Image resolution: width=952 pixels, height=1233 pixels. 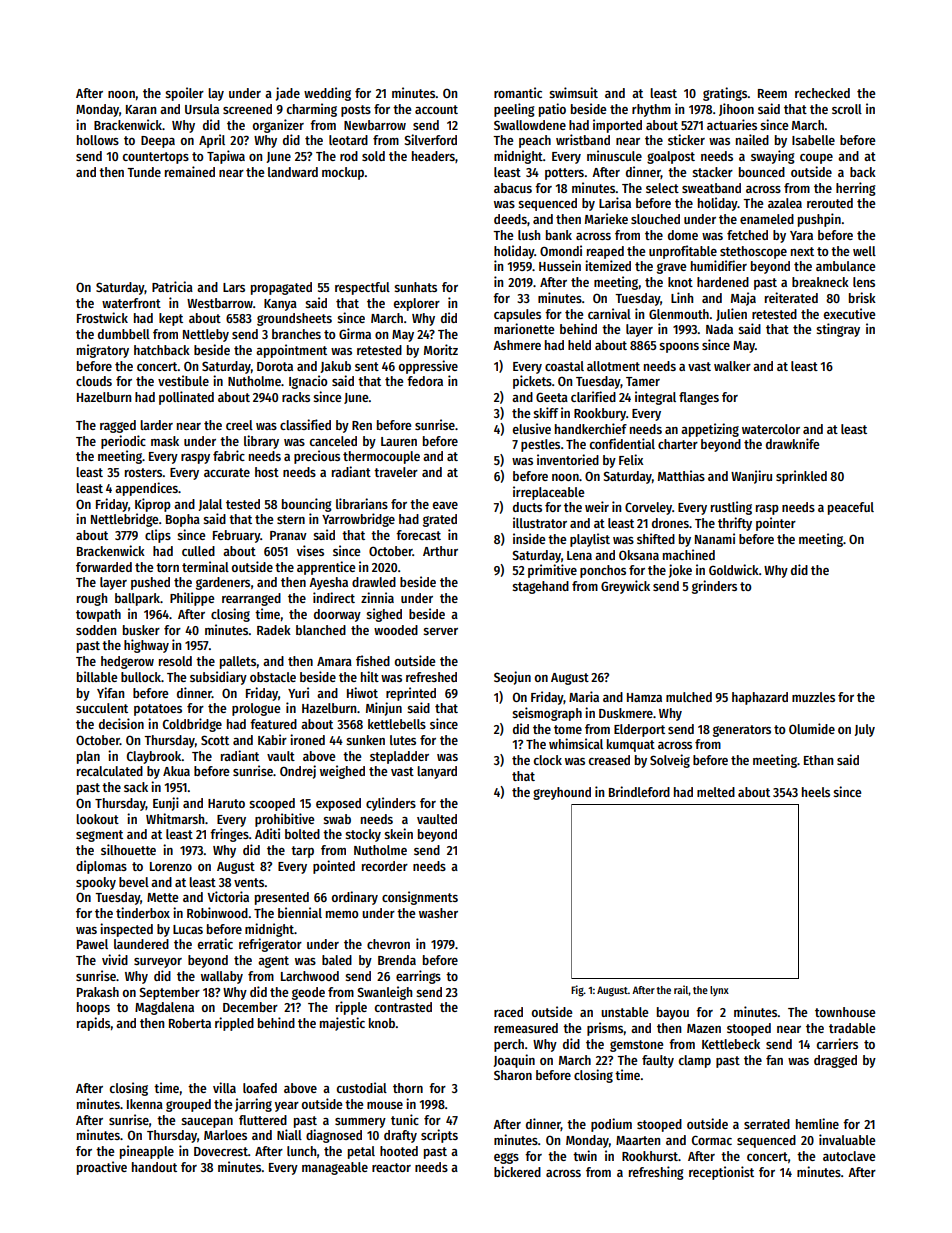 What do you see at coordinates (655, 219) in the document?
I see `slouched` at bounding box center [655, 219].
